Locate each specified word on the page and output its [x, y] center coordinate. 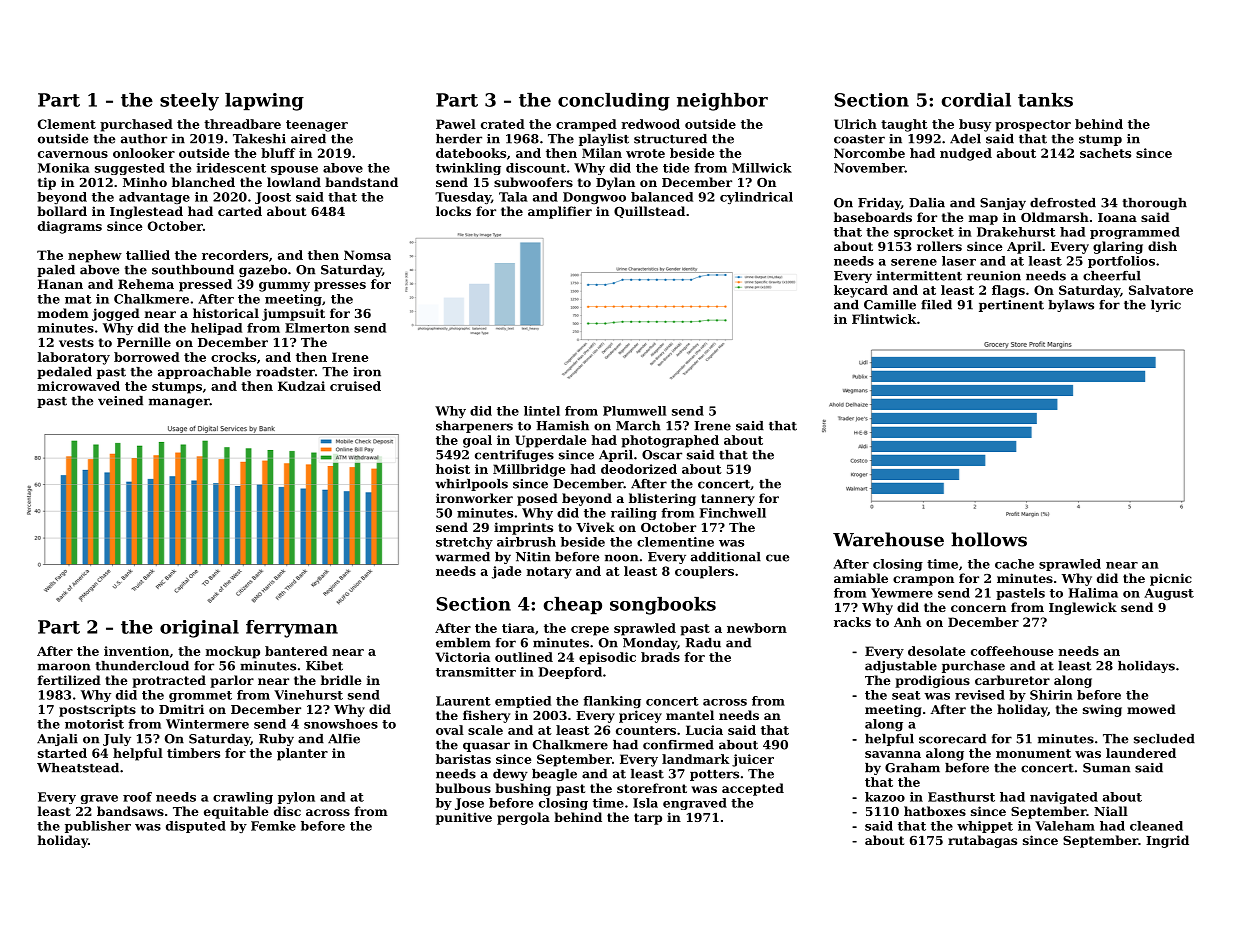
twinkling [468, 169]
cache [1014, 564]
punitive [464, 818]
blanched [203, 182]
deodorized [639, 469]
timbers [193, 753]
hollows [989, 539]
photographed [670, 441]
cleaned [1156, 826]
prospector [1033, 126]
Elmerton [317, 328]
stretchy [464, 543]
